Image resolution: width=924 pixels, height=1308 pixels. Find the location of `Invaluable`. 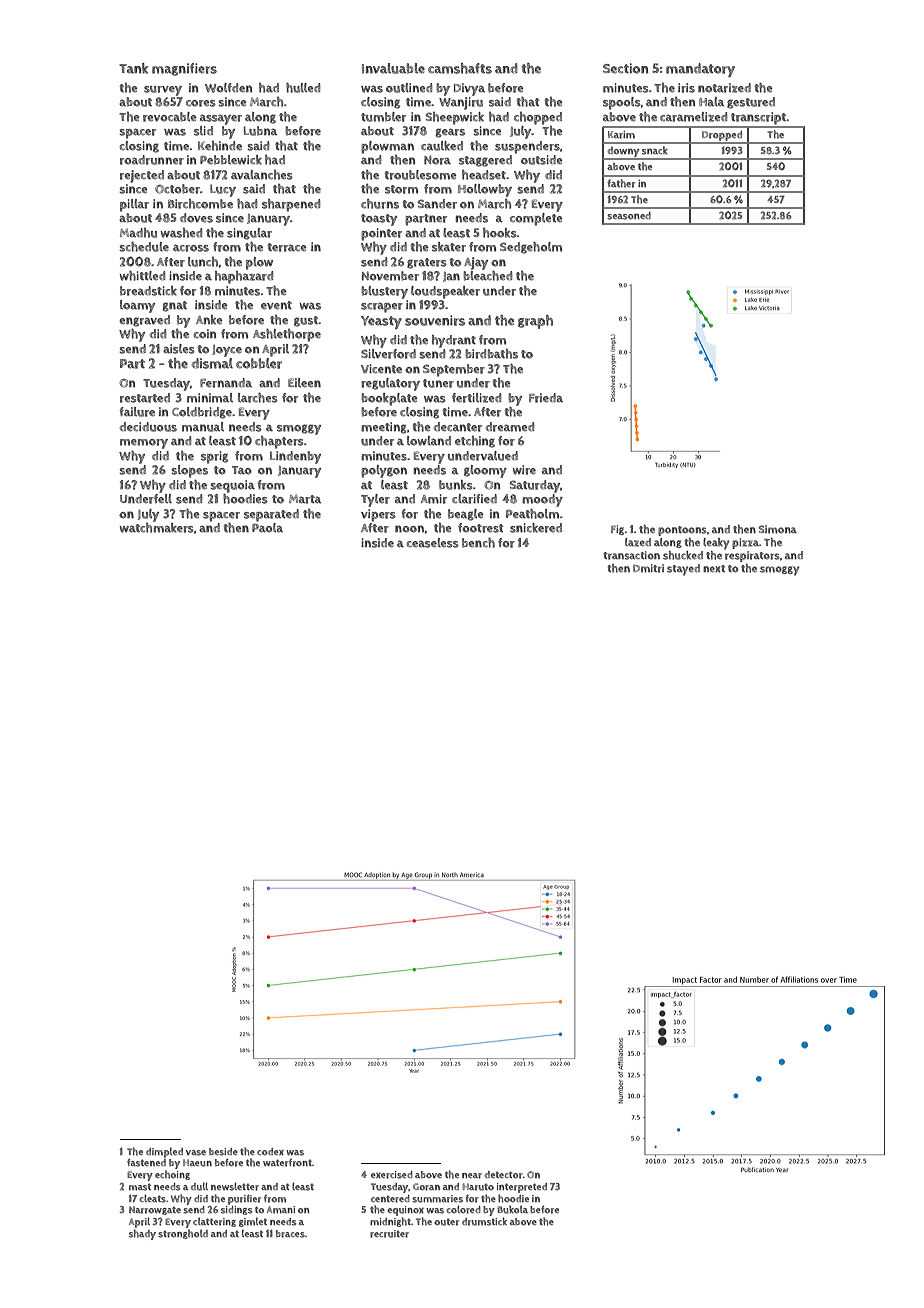

Invaluable is located at coordinates (393, 68).
